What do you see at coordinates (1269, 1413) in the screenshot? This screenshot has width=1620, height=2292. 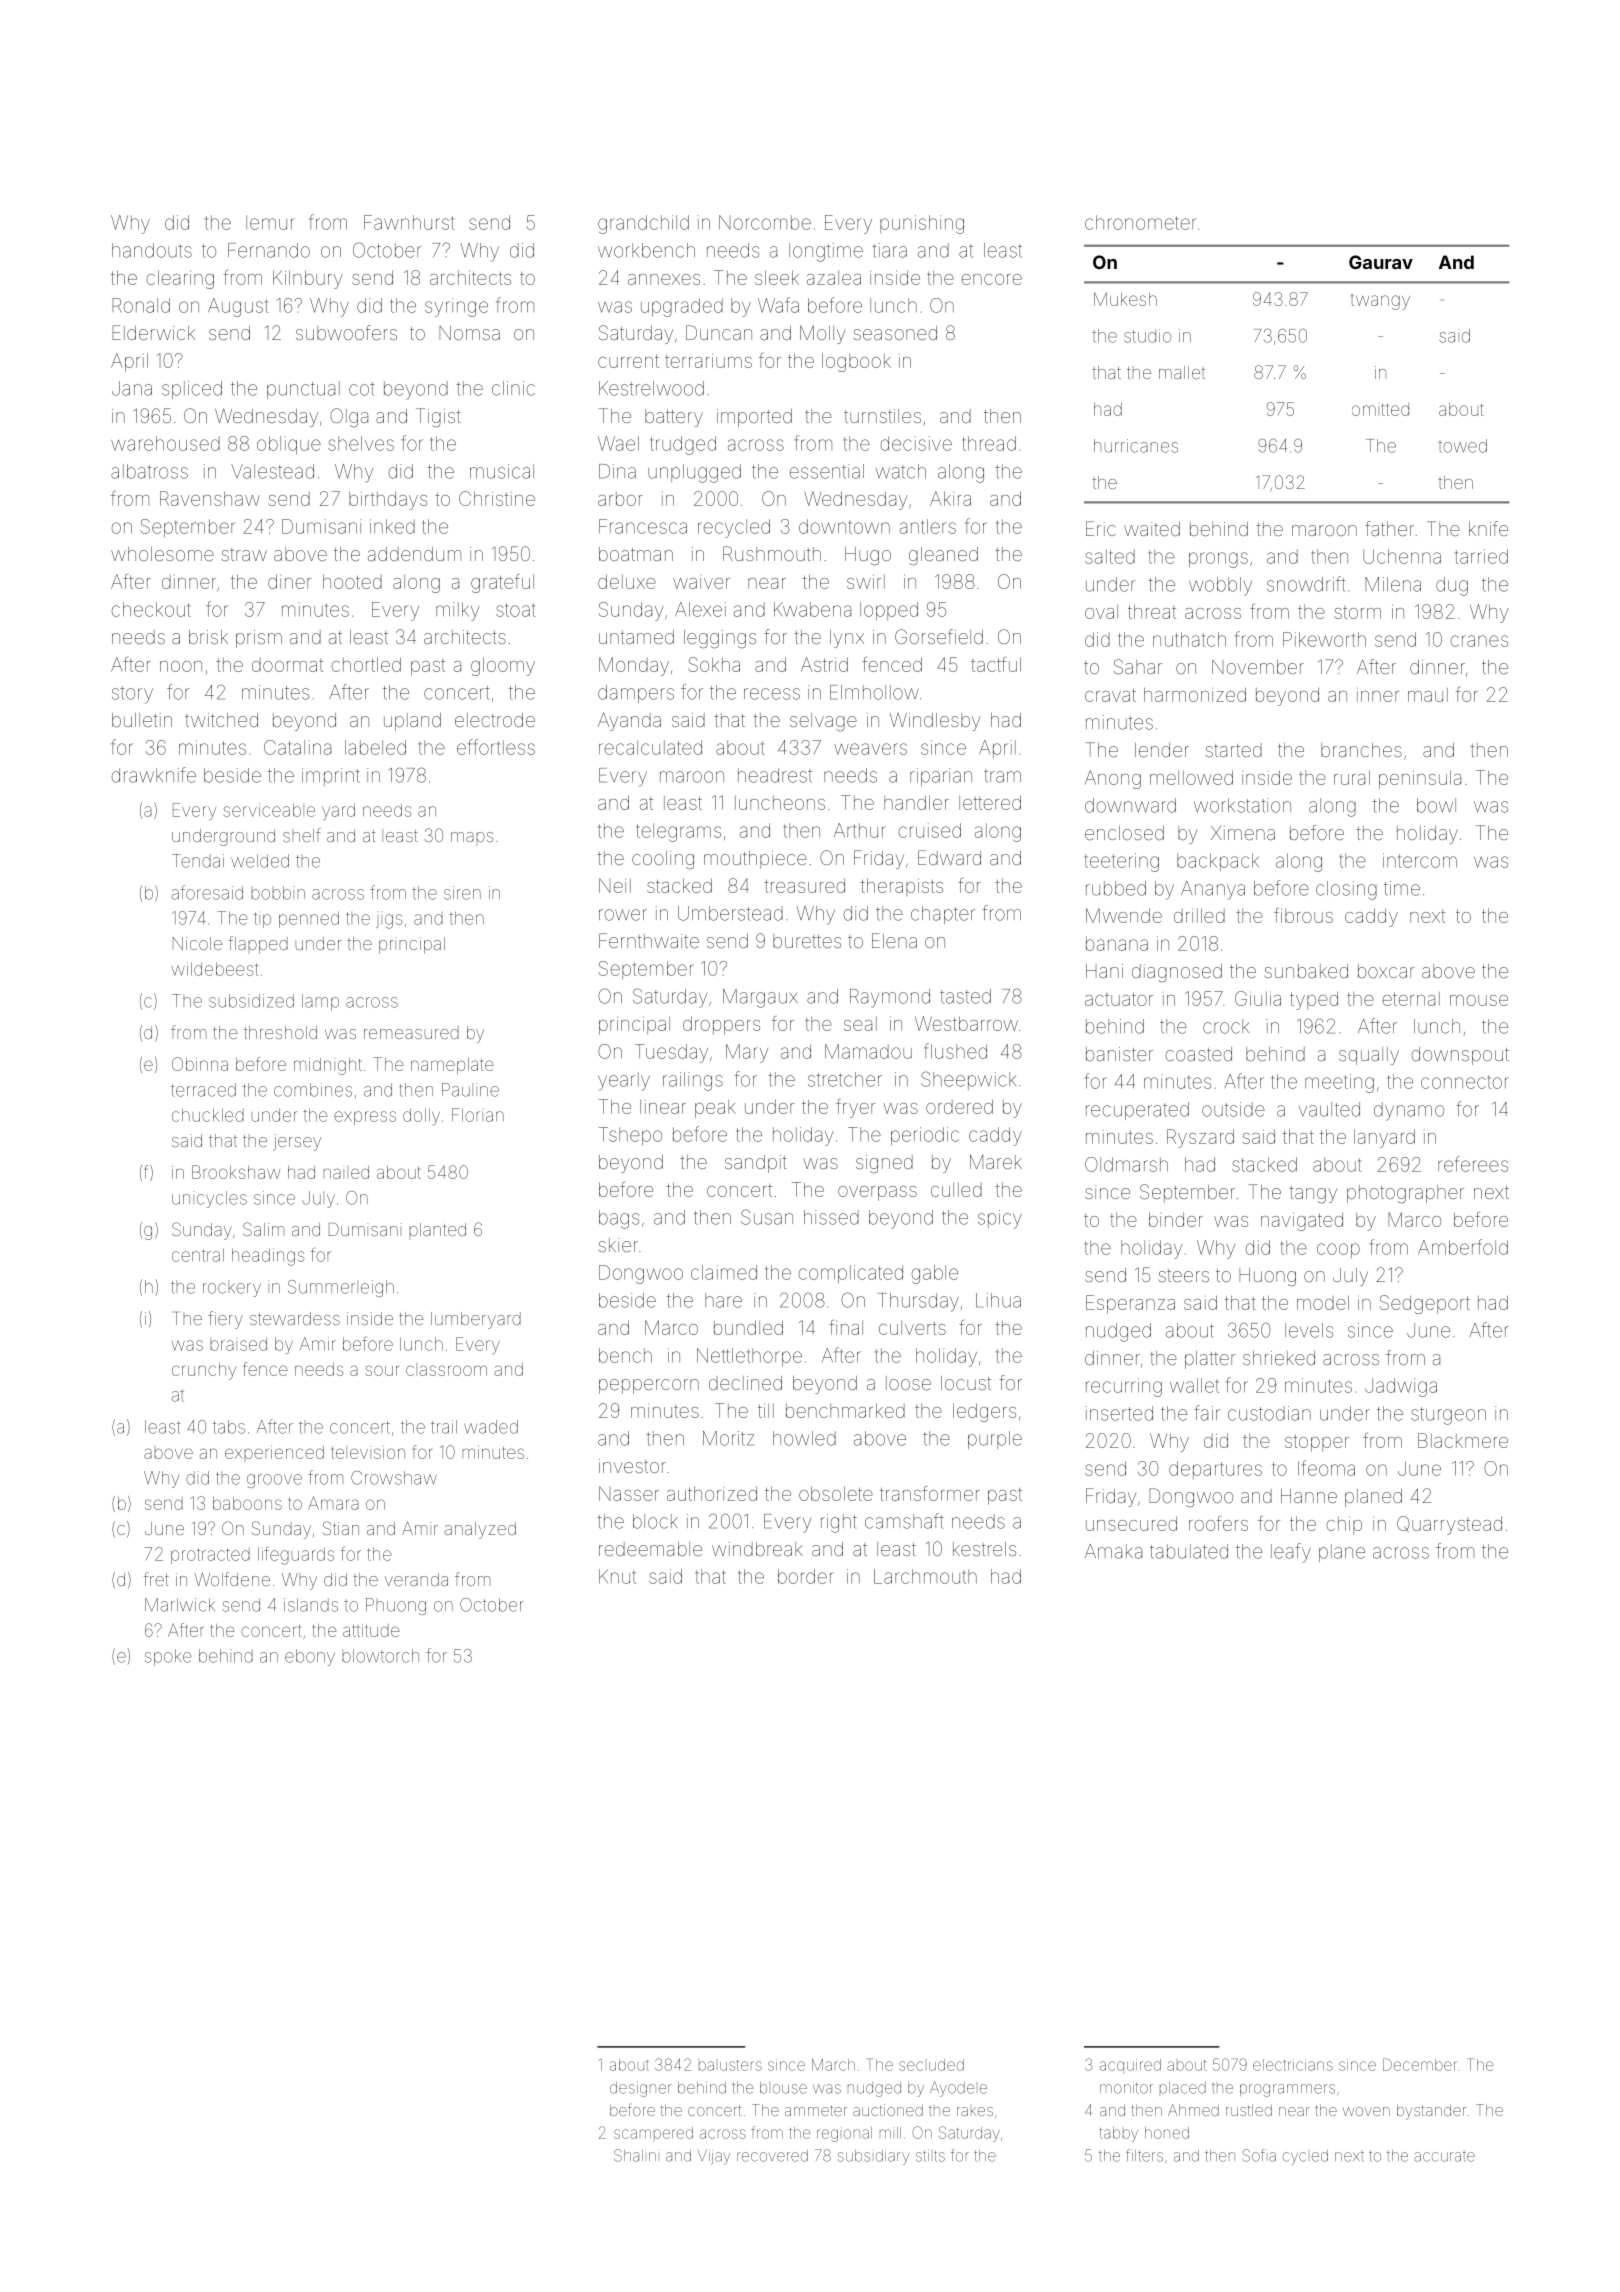 I see `custodian` at bounding box center [1269, 1413].
